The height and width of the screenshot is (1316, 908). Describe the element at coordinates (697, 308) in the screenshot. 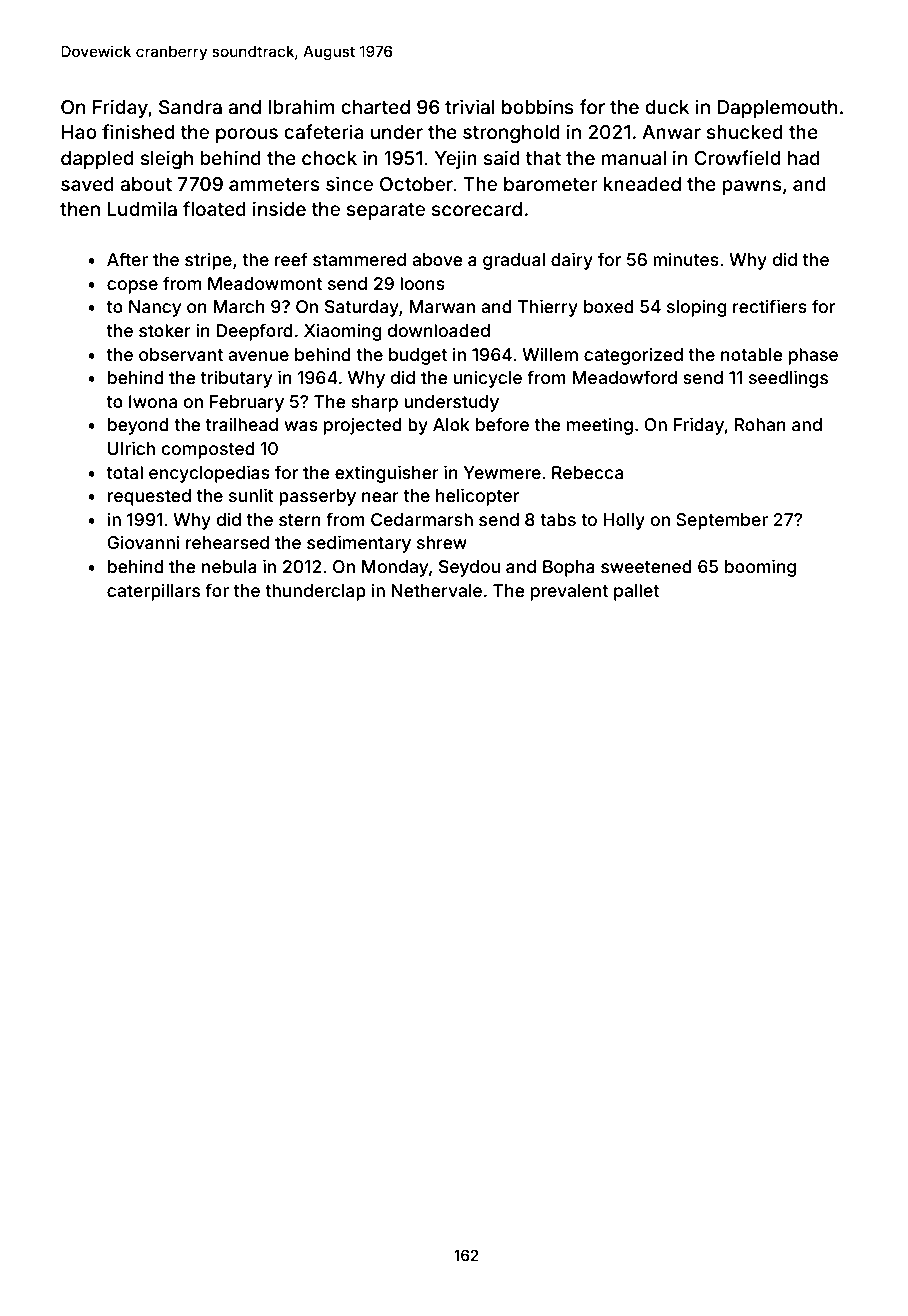

I see `sloping` at that location.
